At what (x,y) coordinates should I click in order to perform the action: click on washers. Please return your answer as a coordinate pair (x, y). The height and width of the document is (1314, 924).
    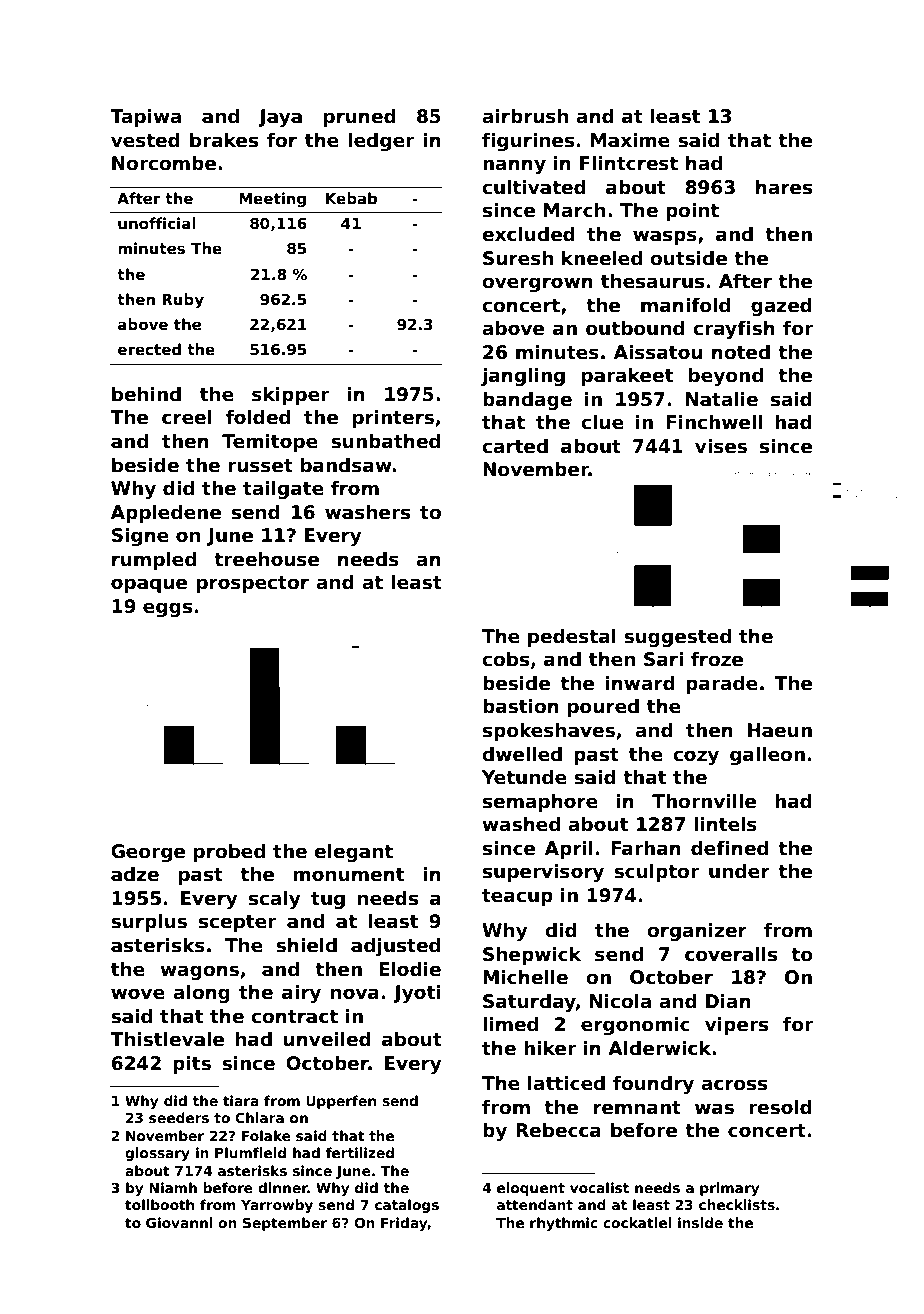
    Looking at the image, I should click on (367, 512).
